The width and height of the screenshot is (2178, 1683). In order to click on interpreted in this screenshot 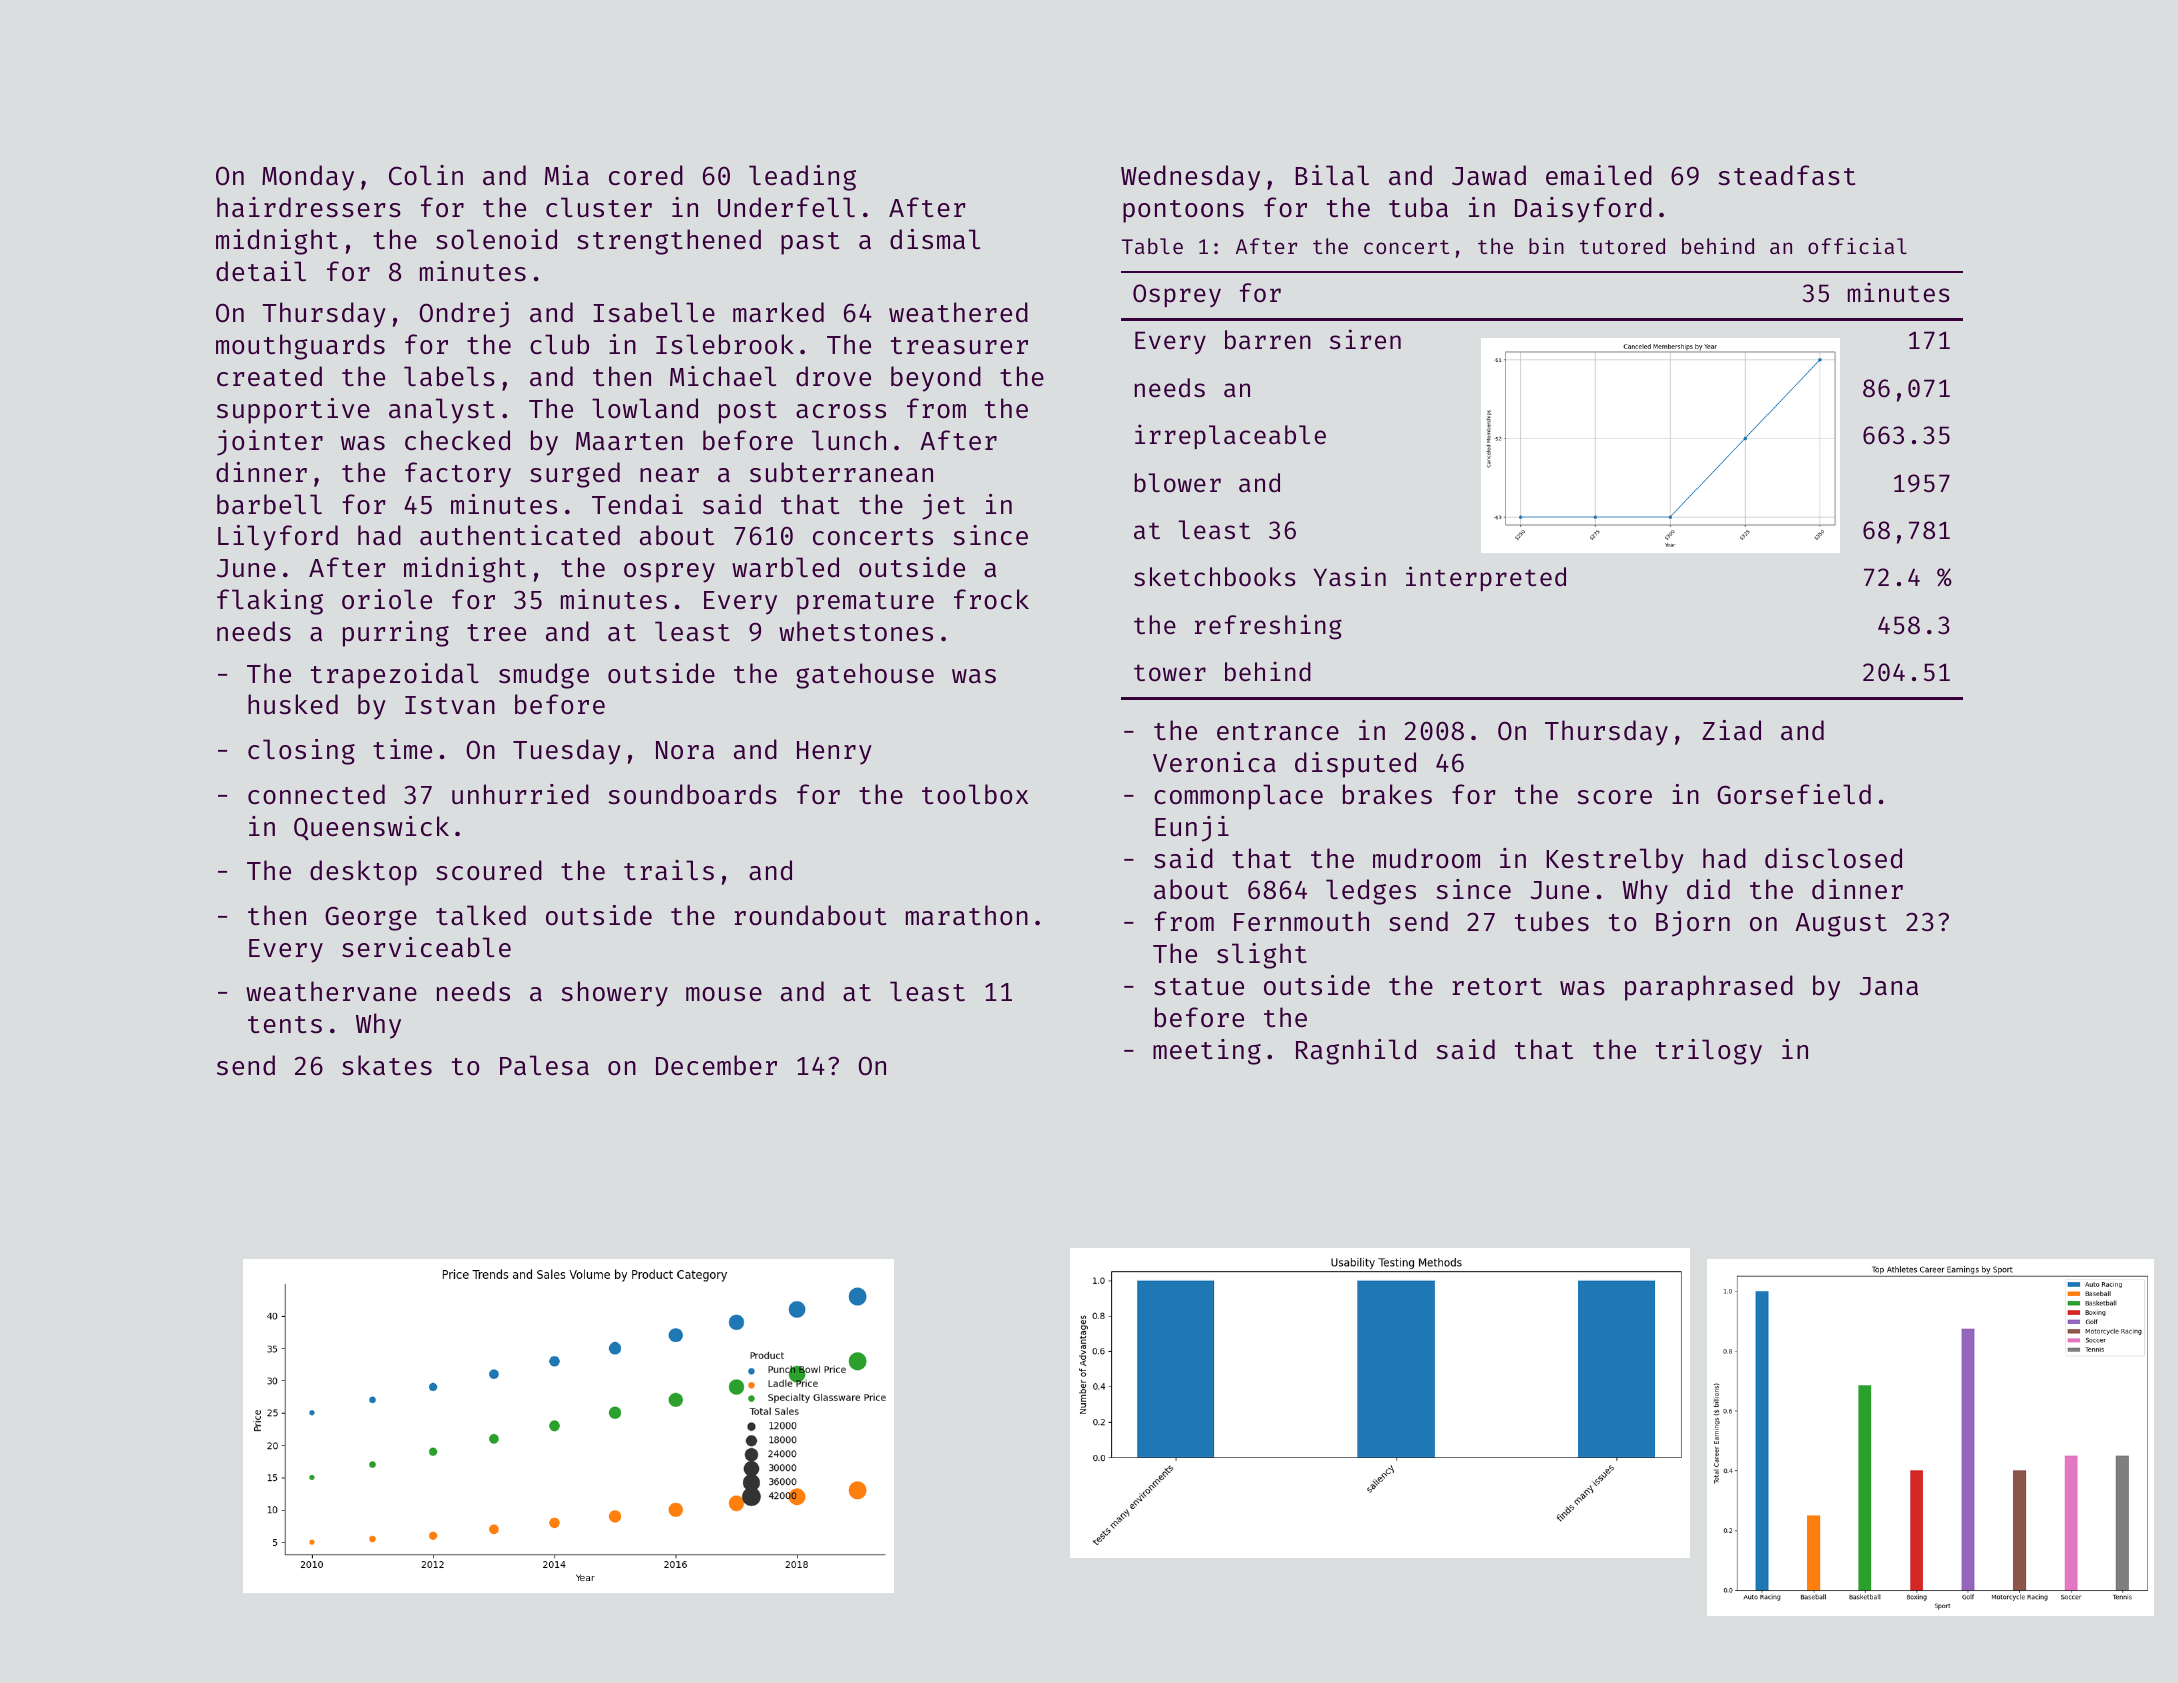, I will do `click(1486, 578)`.
